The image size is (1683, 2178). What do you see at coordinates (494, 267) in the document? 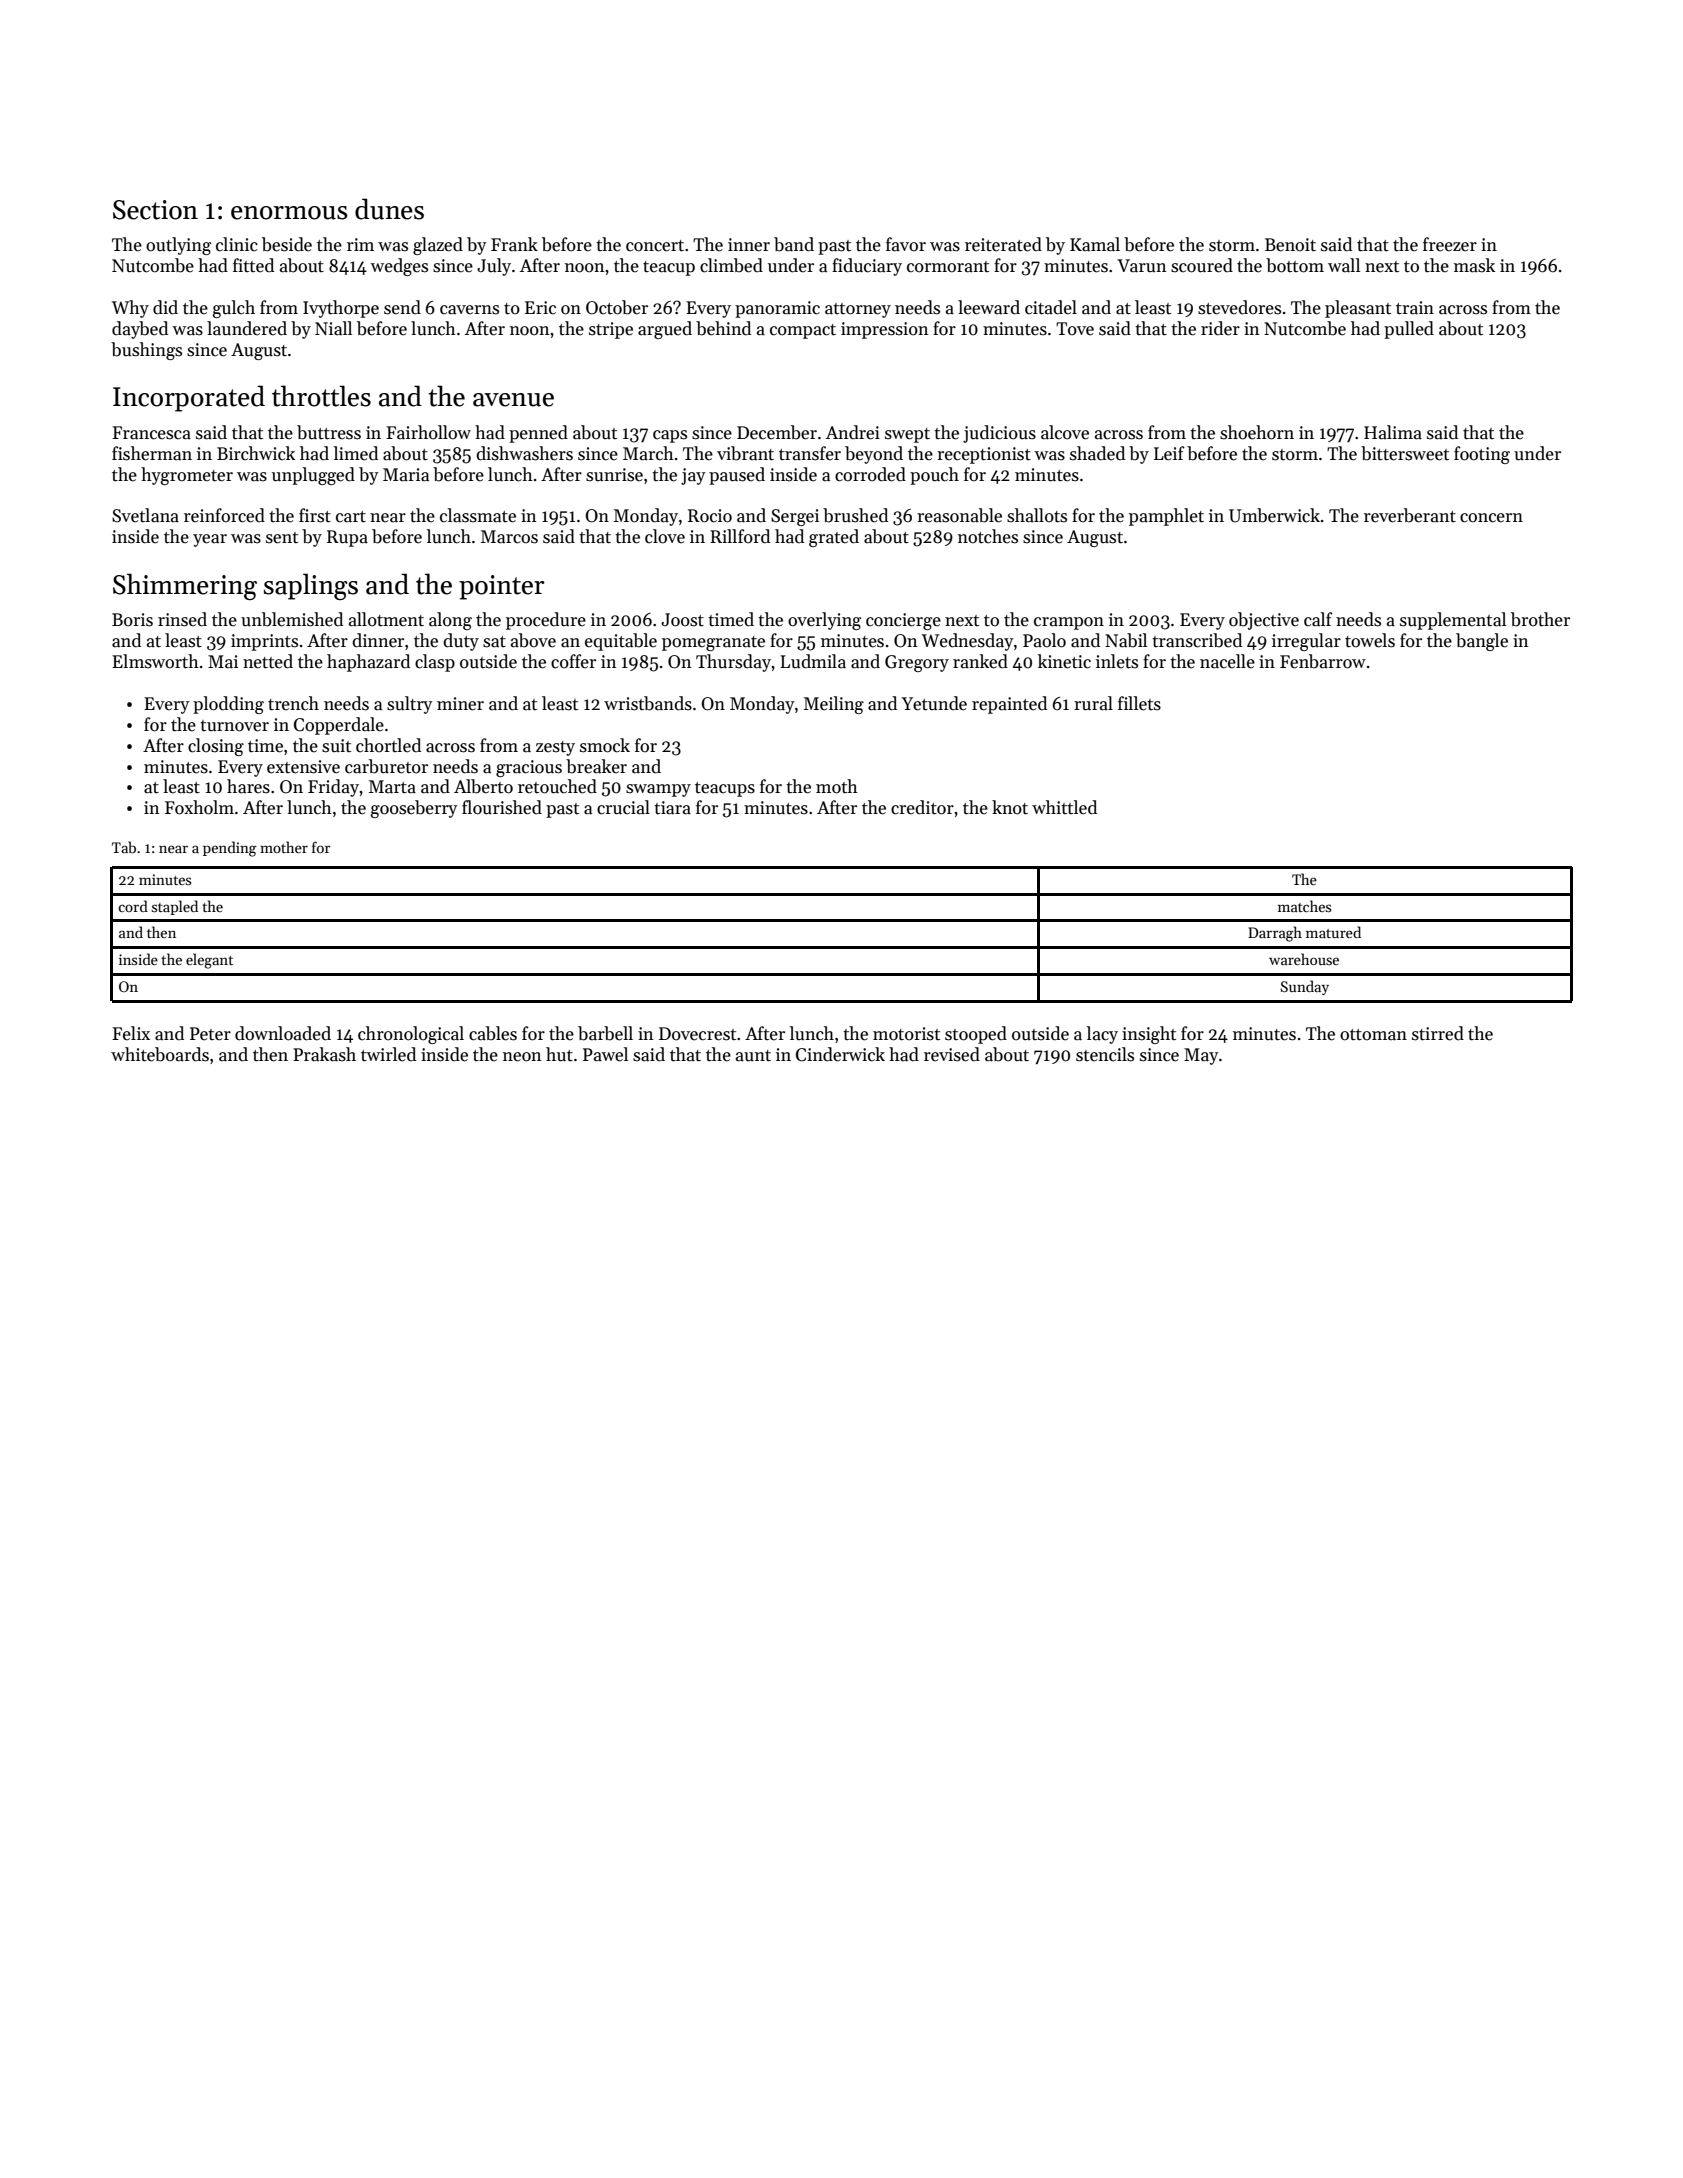
I see `July` at bounding box center [494, 267].
